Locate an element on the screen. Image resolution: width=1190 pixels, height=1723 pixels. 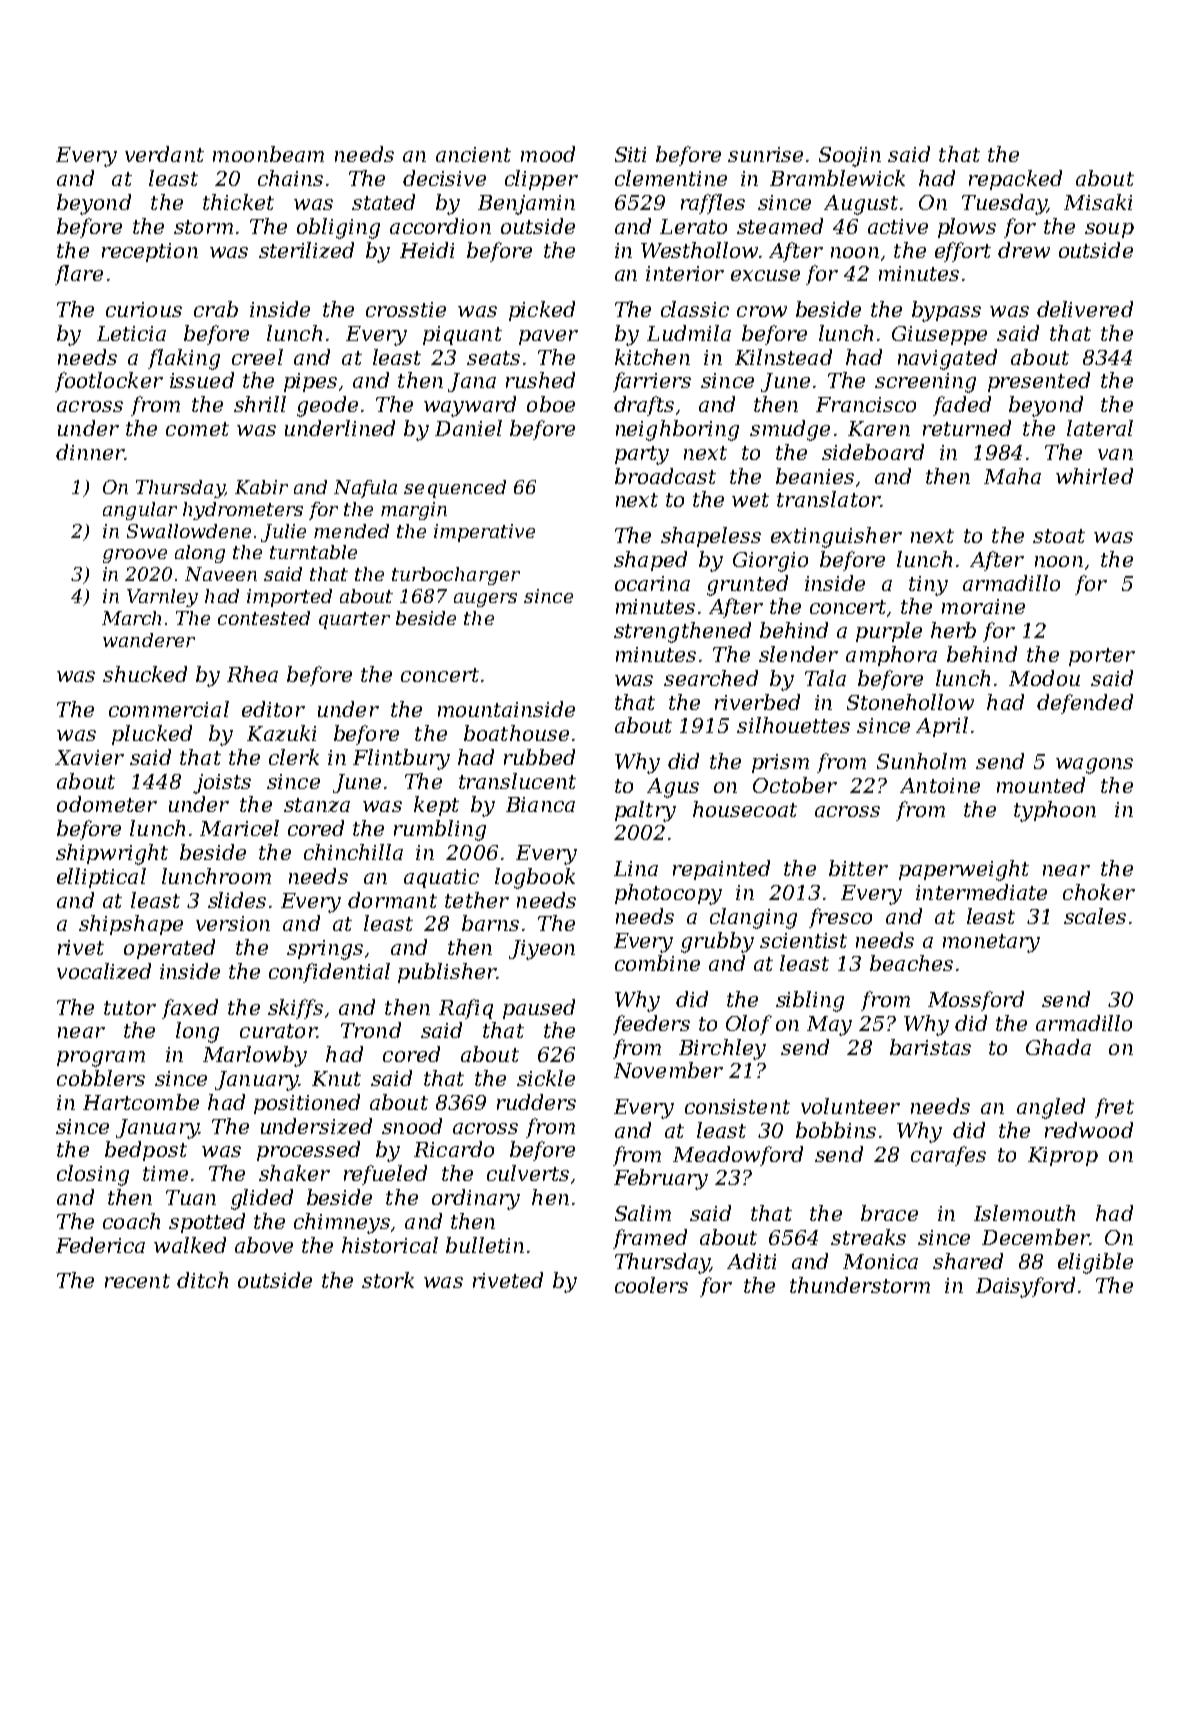
delivered is located at coordinates (1085, 309).
